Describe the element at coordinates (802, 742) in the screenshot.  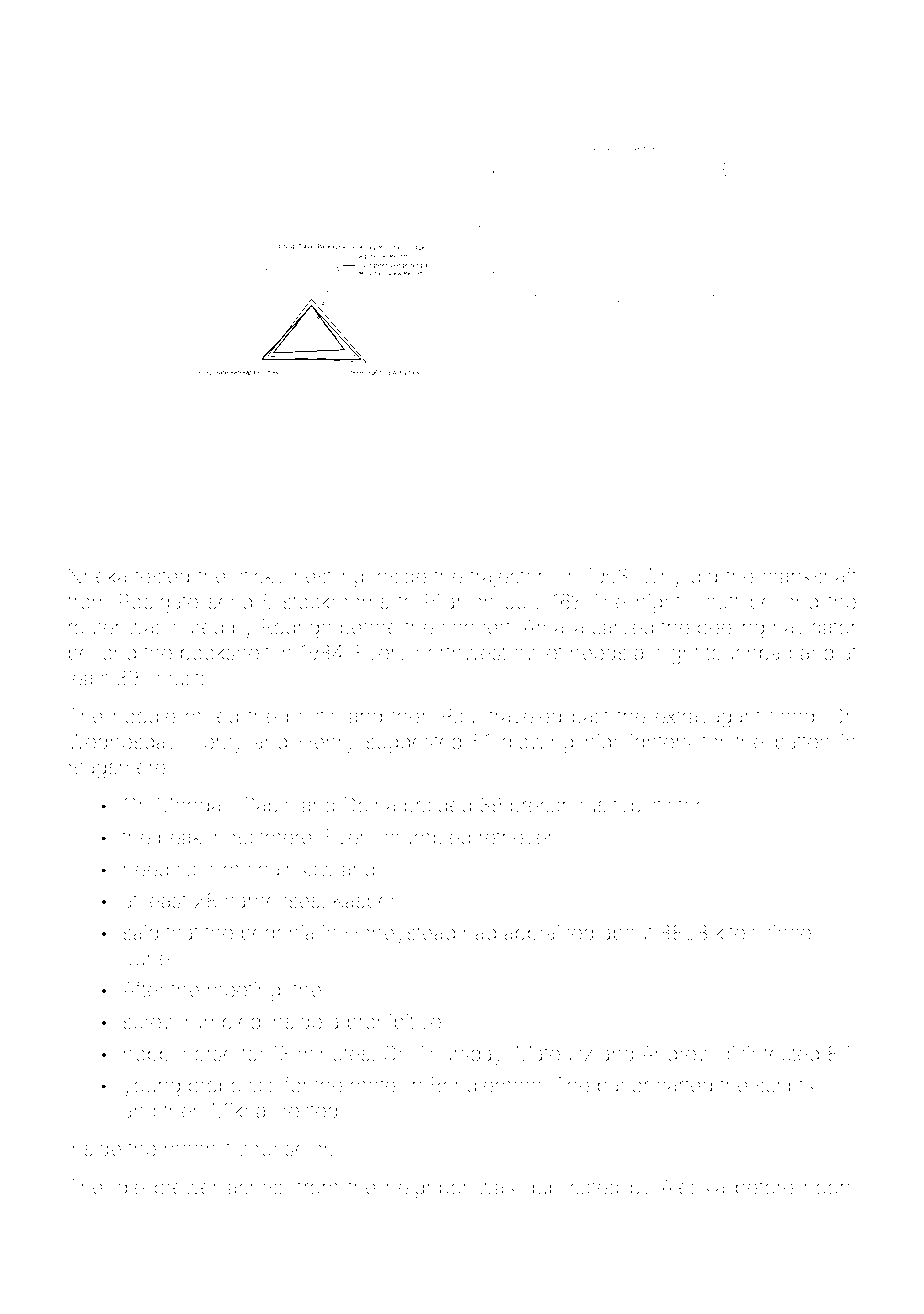
I see `batten` at that location.
